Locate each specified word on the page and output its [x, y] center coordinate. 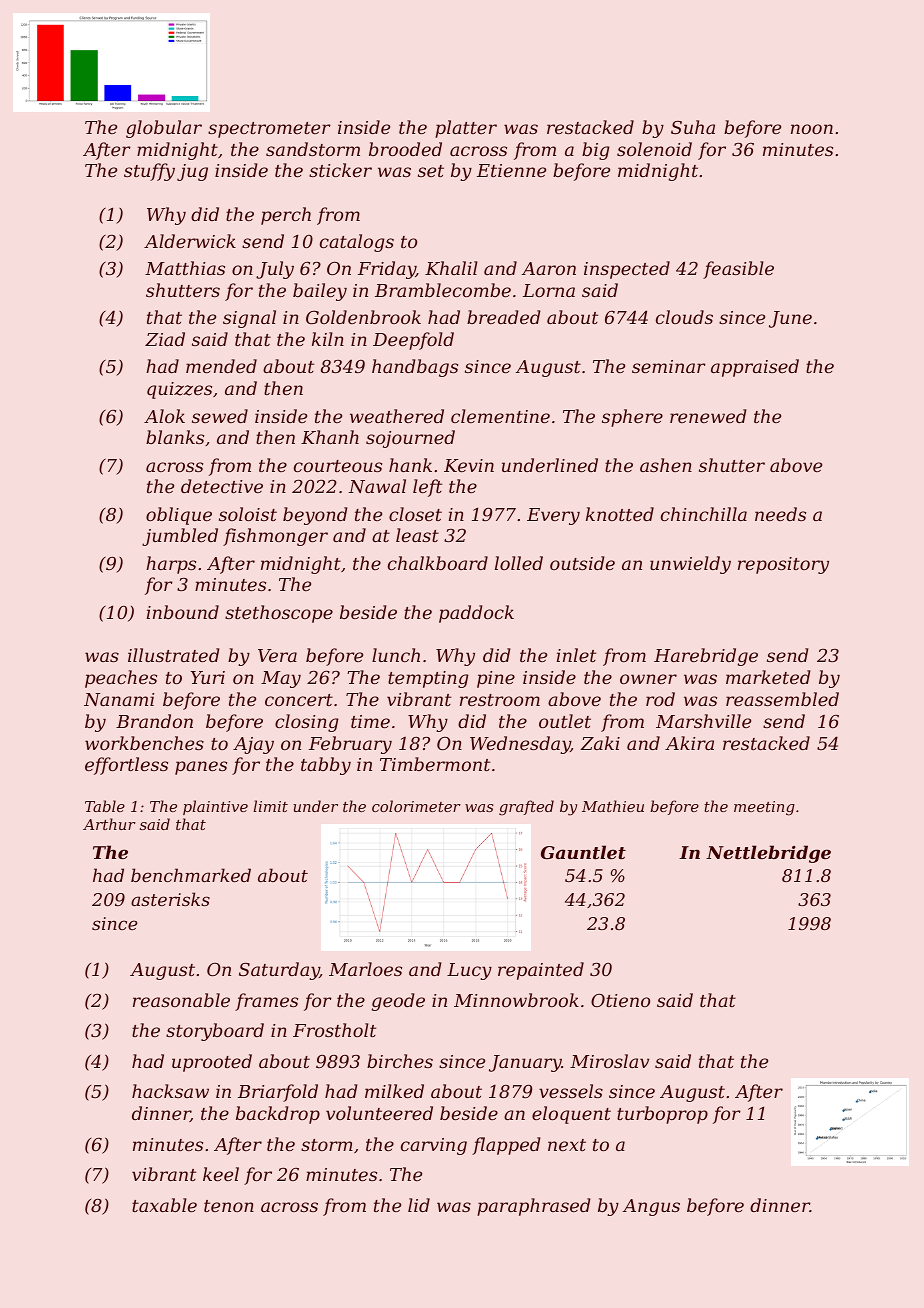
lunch [396, 655]
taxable [164, 1205]
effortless [126, 766]
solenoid [654, 149]
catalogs [357, 243]
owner [648, 679]
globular [164, 129]
